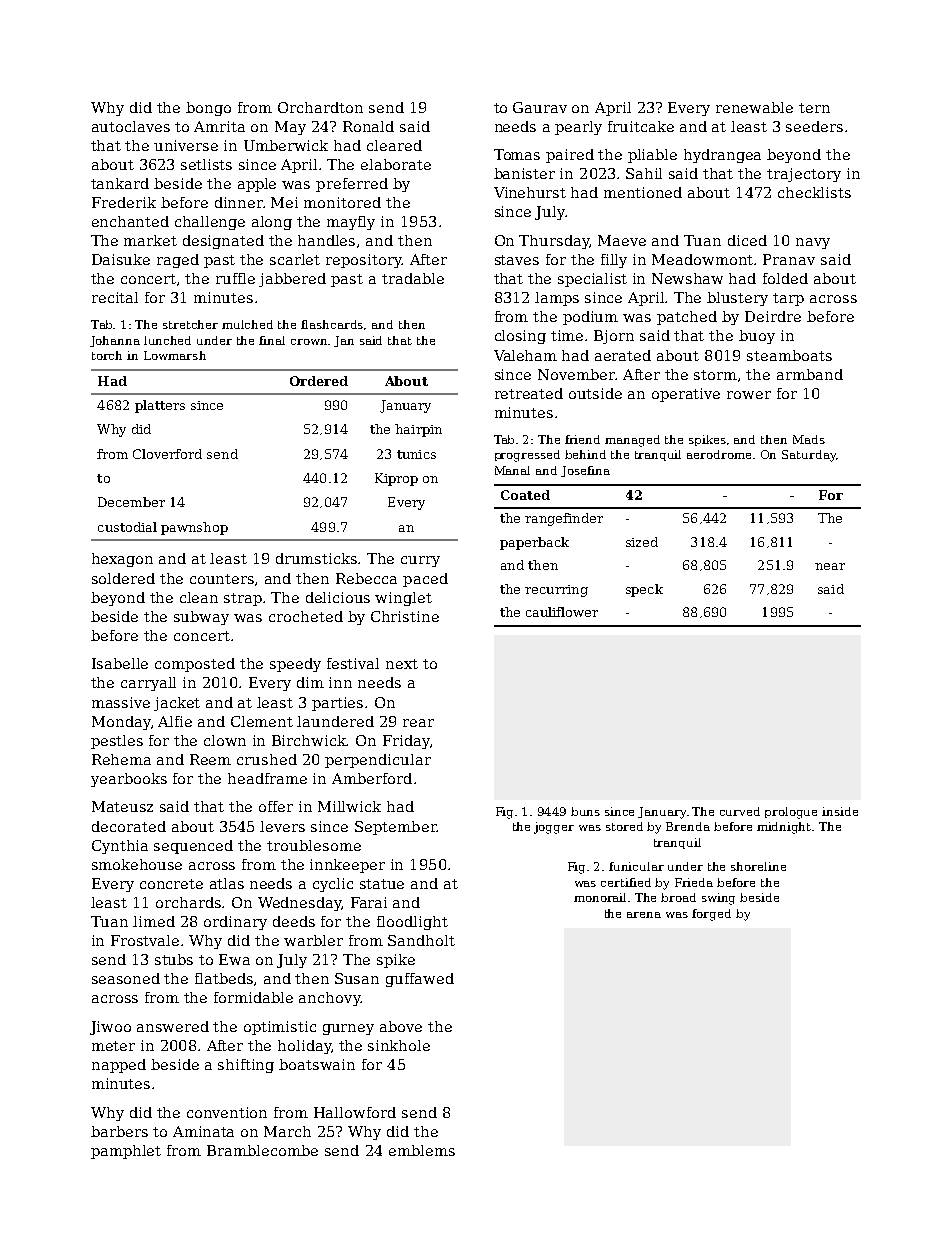  What do you see at coordinates (121, 702) in the image?
I see `massive` at bounding box center [121, 702].
